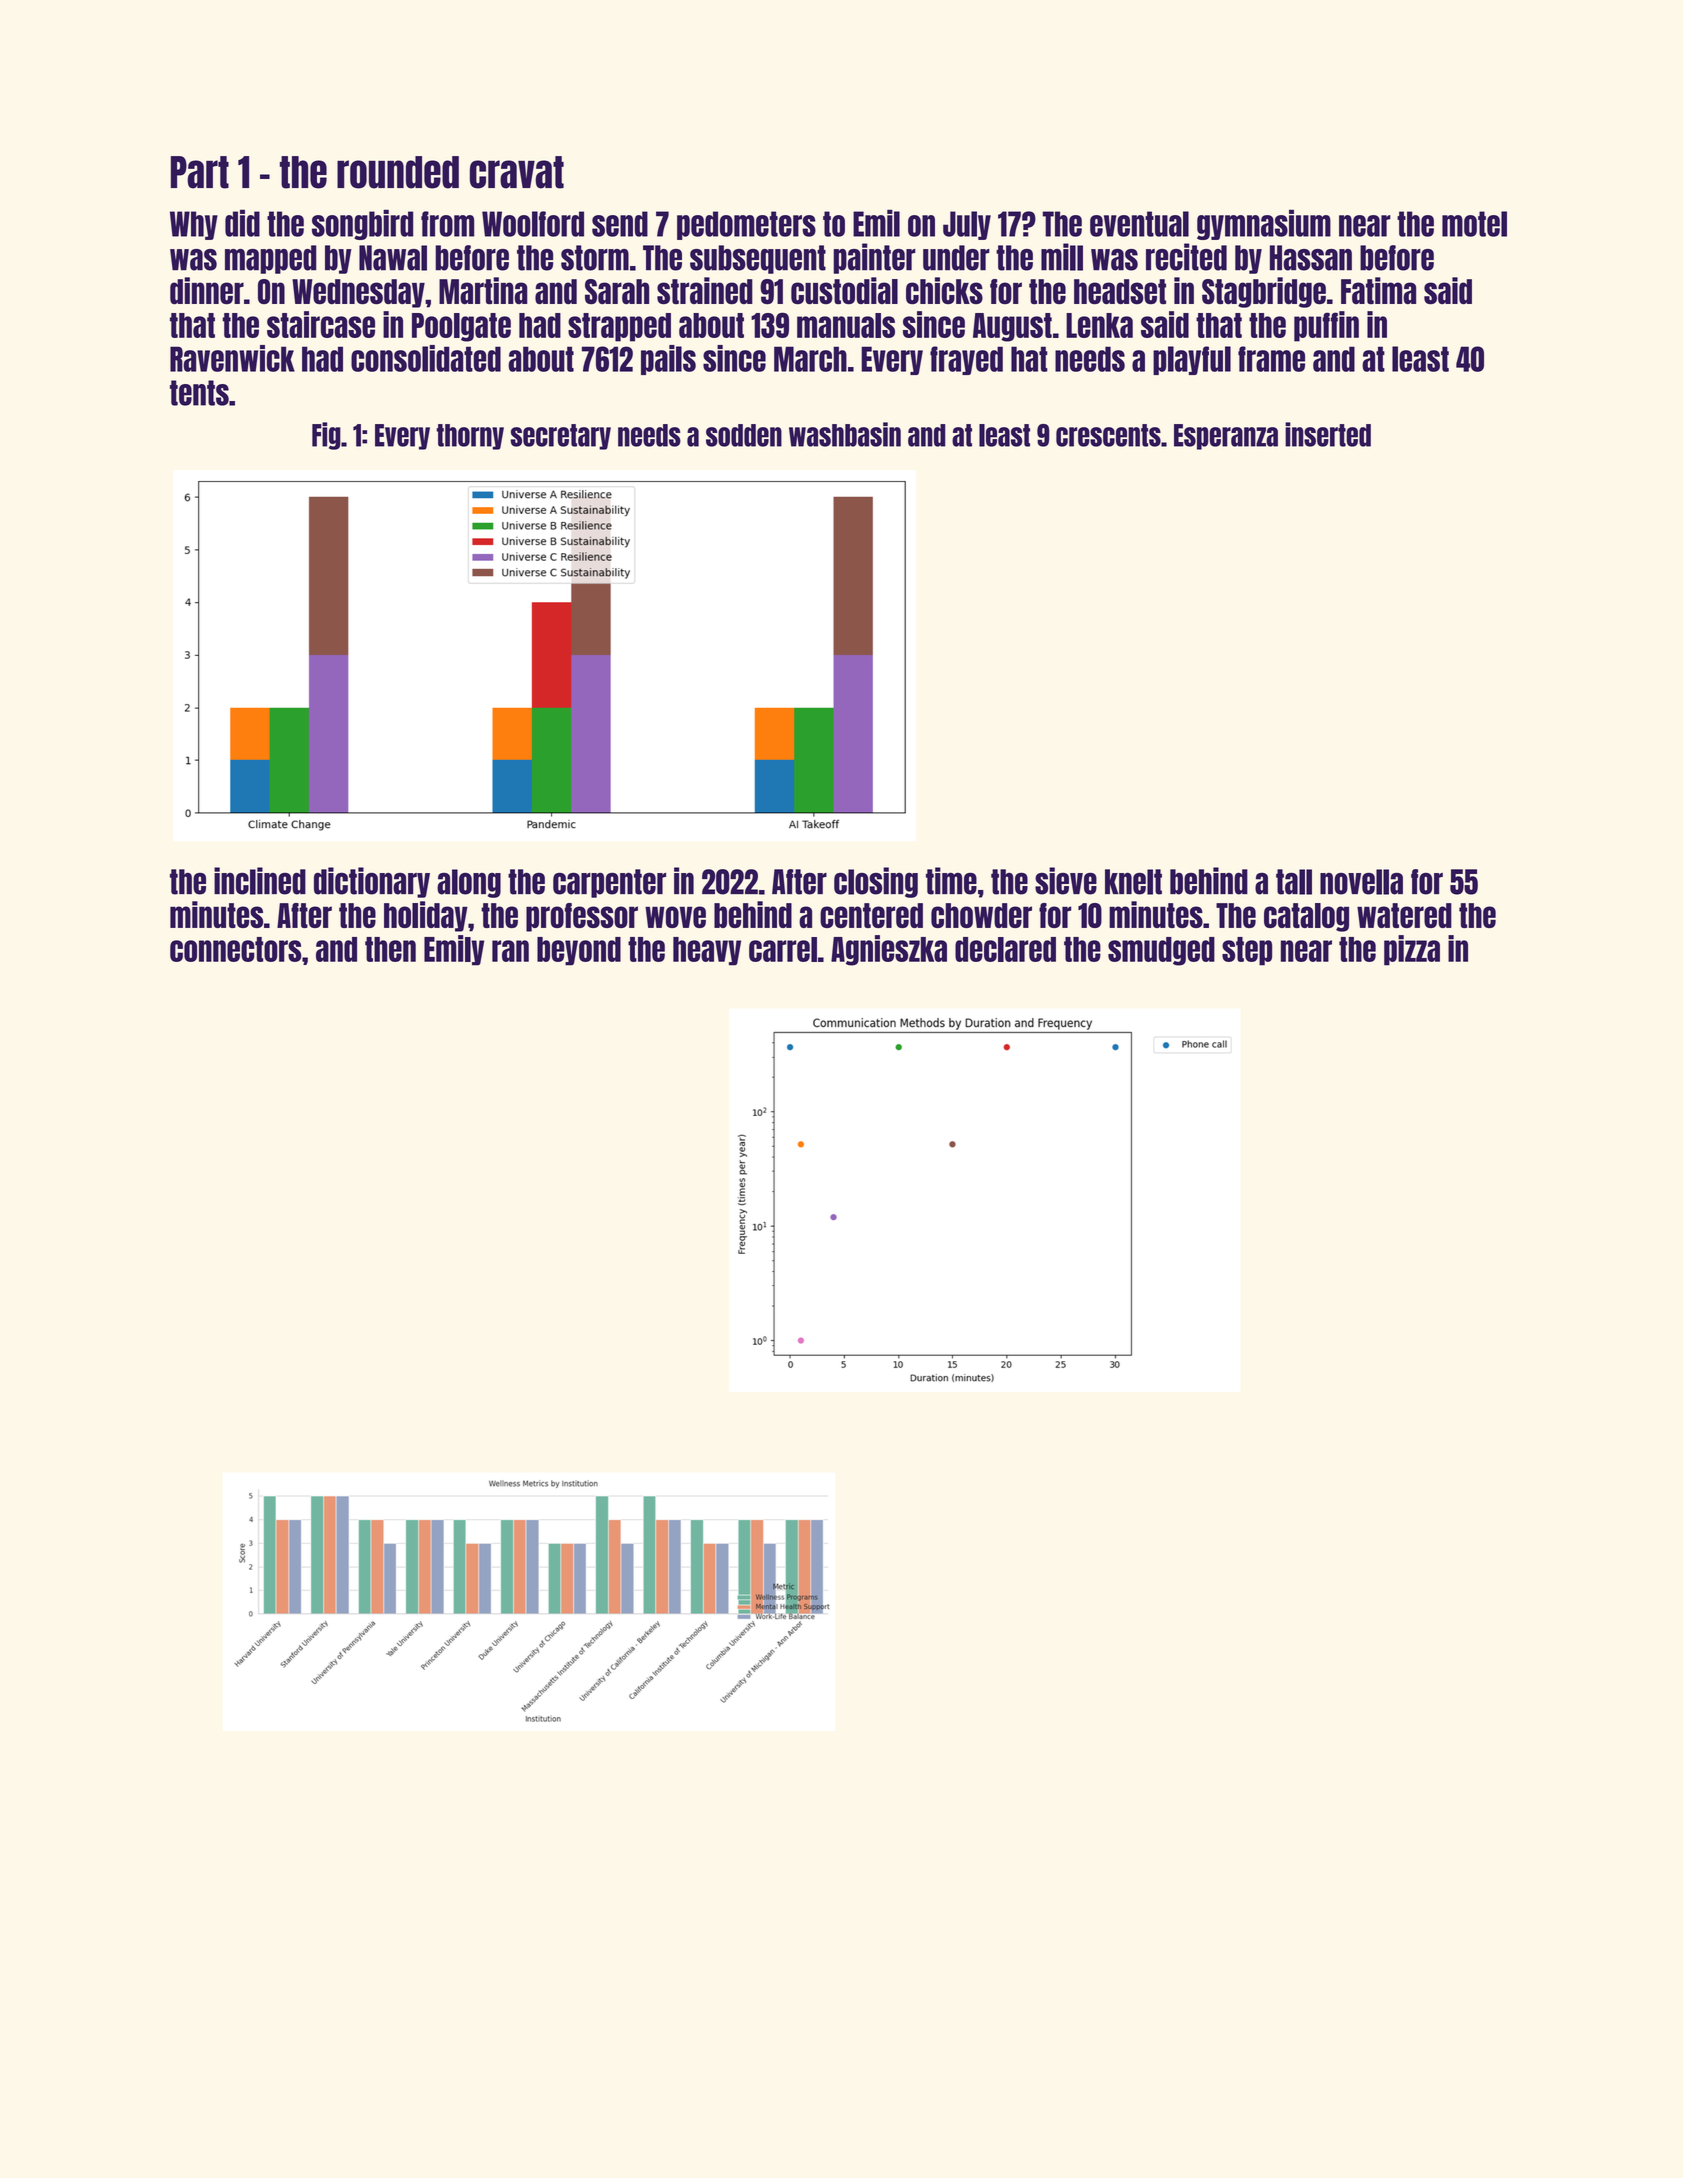 The height and width of the page is (2178, 1683). What do you see at coordinates (609, 883) in the page?
I see `carpenter` at bounding box center [609, 883].
